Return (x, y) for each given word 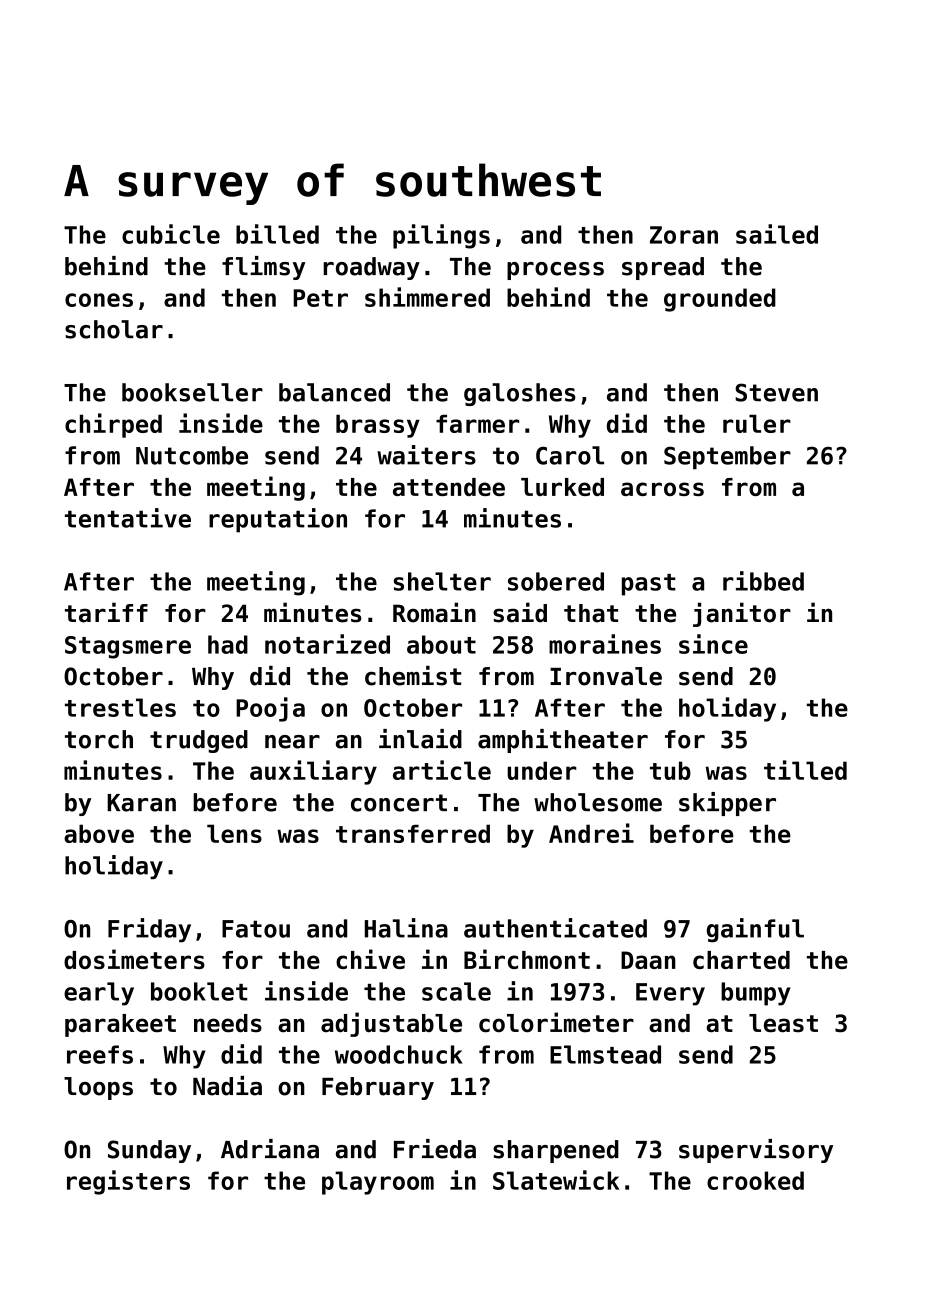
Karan (141, 803)
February (378, 1088)
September (727, 457)
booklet (199, 991)
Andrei (591, 833)
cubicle (171, 234)
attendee (449, 487)
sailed (777, 234)
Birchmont (527, 959)
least (783, 1023)
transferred (413, 833)
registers (128, 1182)
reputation (278, 520)
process (555, 271)
